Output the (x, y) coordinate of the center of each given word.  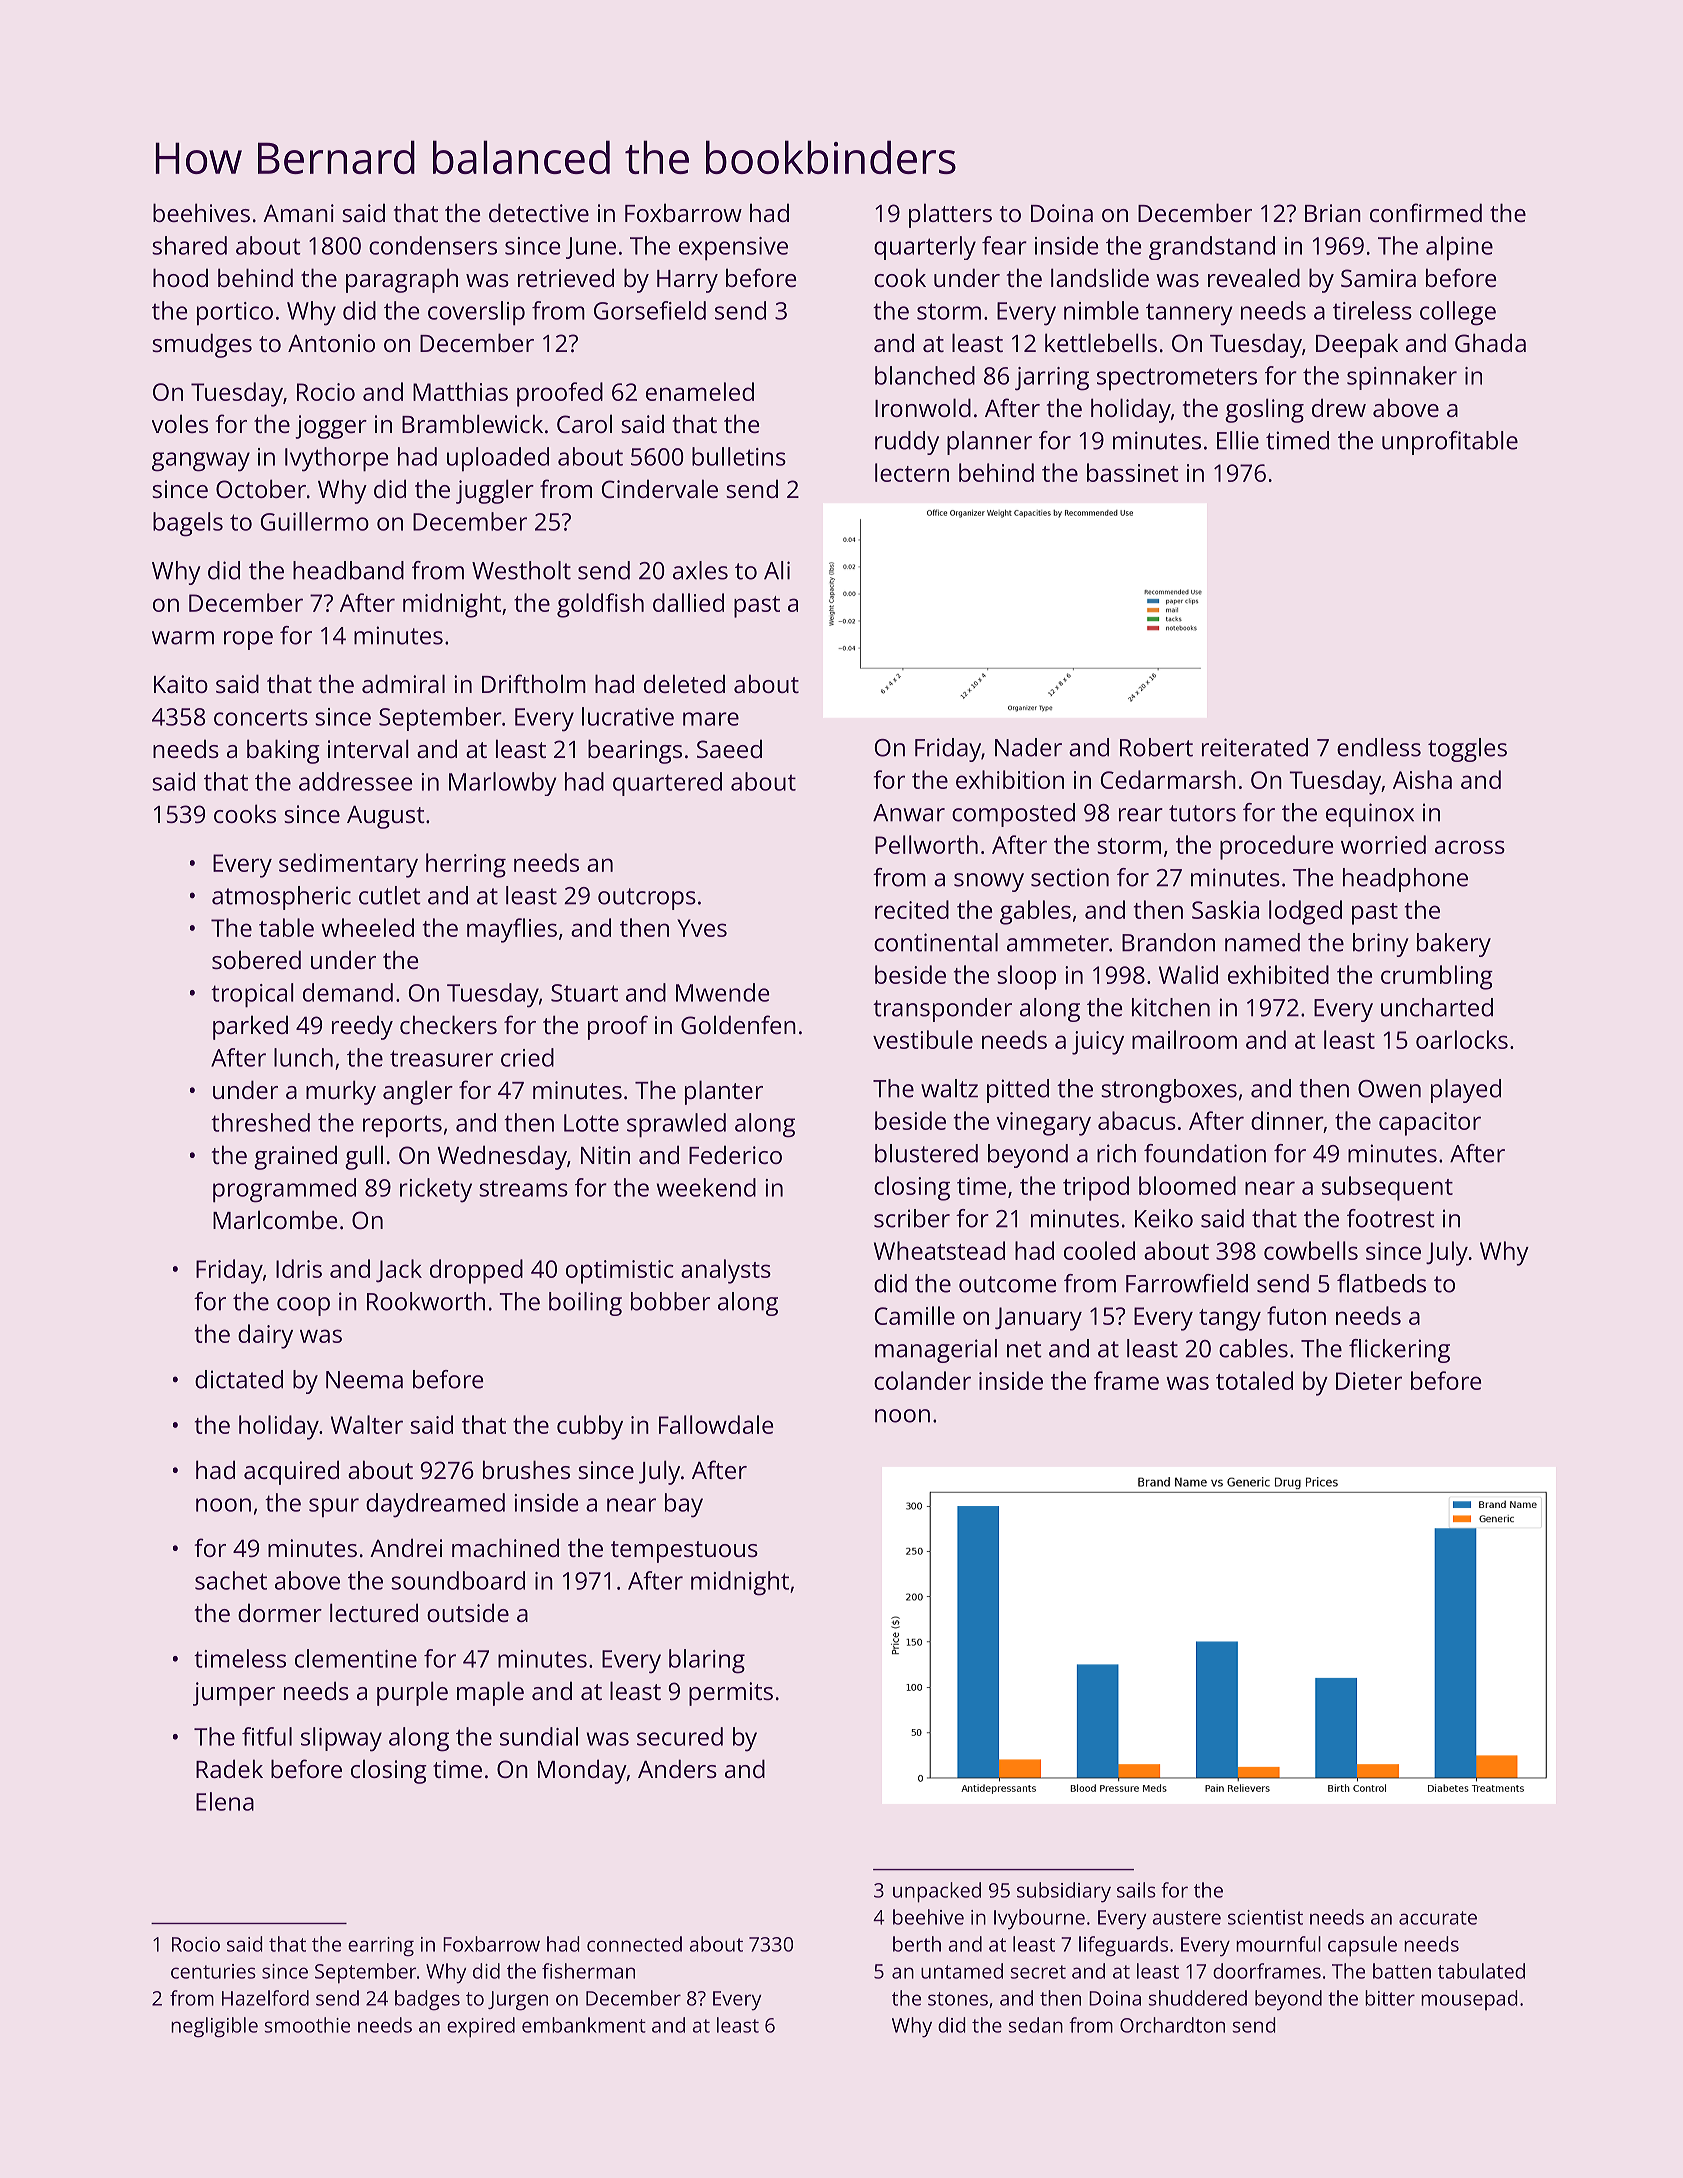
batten (1402, 1971)
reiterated (1255, 747)
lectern (912, 472)
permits (731, 1694)
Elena (225, 1801)
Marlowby (502, 784)
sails (1136, 1890)
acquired (291, 1472)
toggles (1467, 750)
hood (180, 277)
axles (700, 570)
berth (917, 1944)
